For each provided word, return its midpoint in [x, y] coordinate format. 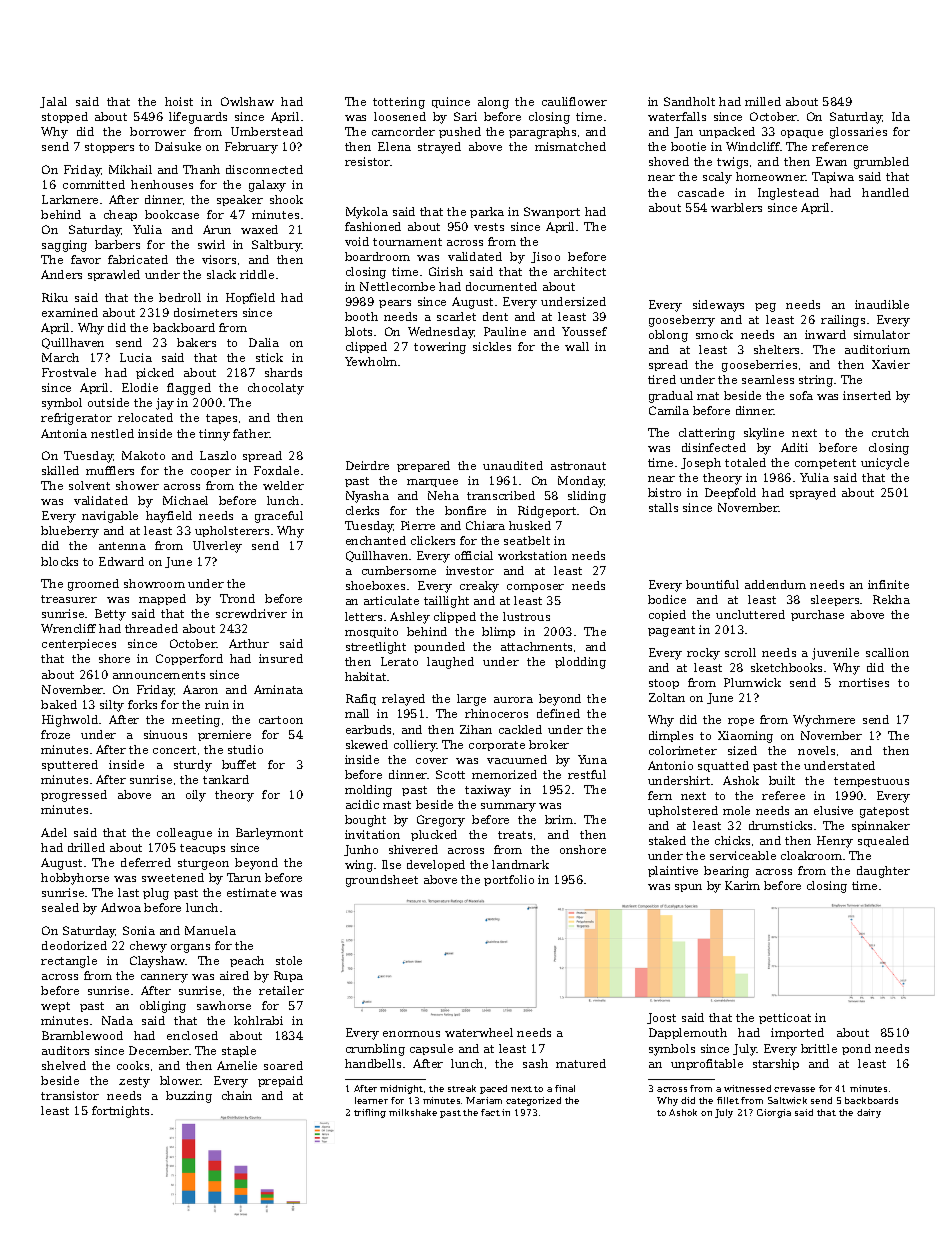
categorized [533, 1101]
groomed [93, 585]
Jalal [53, 102]
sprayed [813, 494]
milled [763, 101]
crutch [890, 432]
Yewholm [371, 361]
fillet [728, 1100]
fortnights [120, 1112]
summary [508, 807]
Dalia [264, 342]
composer [535, 588]
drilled [86, 847]
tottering [399, 103]
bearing [726, 872]
